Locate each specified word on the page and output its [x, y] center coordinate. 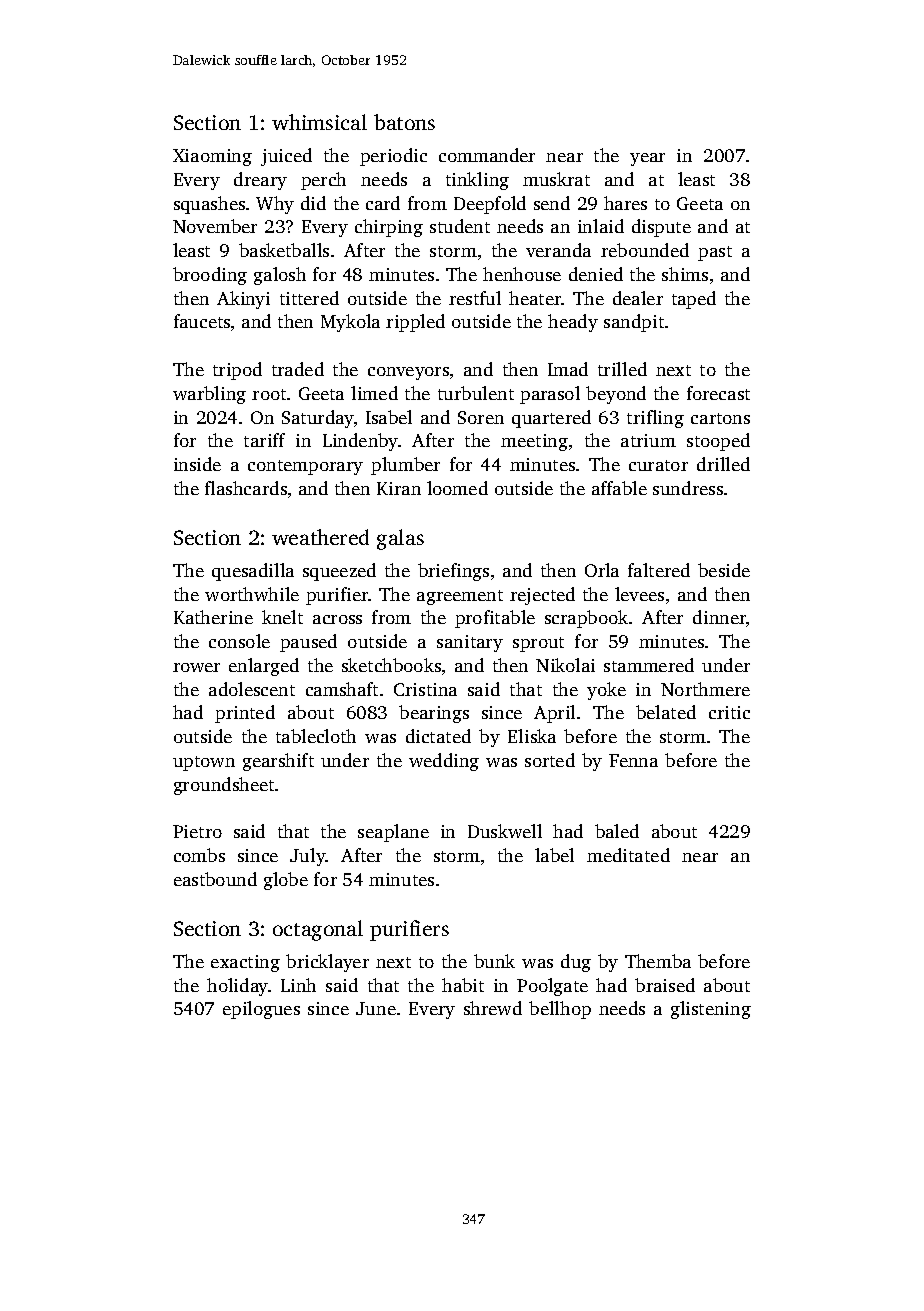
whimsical [319, 122]
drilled [723, 464]
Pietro [197, 831]
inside [197, 464]
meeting [534, 442]
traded [298, 369]
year [647, 159]
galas [400, 539]
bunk [494, 961]
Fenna [633, 760]
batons [404, 122]
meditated [628, 855]
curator [658, 465]
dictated [438, 736]
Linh [298, 985]
